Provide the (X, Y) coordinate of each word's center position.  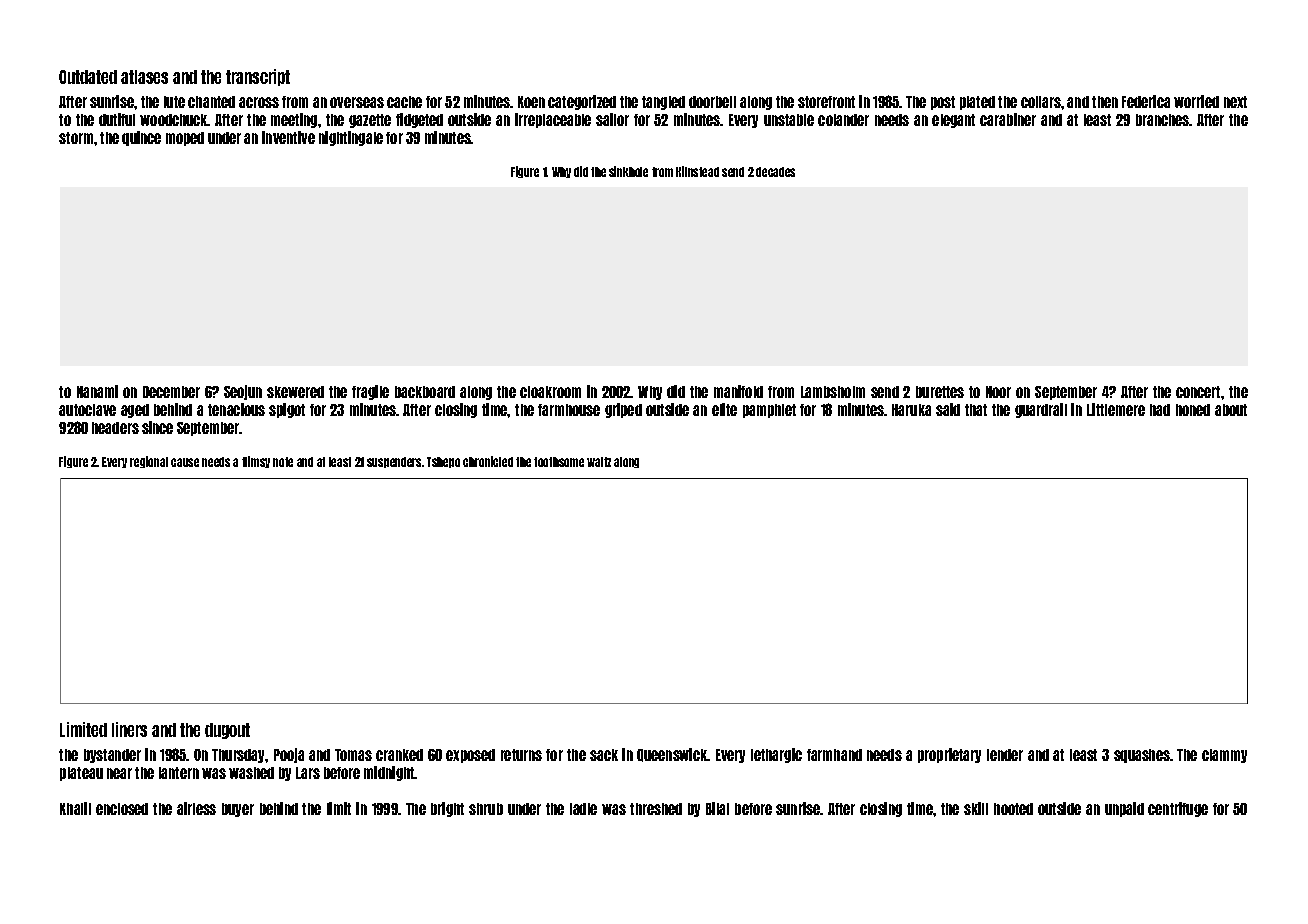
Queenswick (672, 755)
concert (1198, 392)
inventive (288, 137)
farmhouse (569, 410)
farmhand (834, 755)
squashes (1142, 756)
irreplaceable (553, 120)
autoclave (87, 410)
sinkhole (628, 171)
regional (149, 462)
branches (1163, 120)
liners (129, 729)
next (1235, 102)
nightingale (351, 138)
